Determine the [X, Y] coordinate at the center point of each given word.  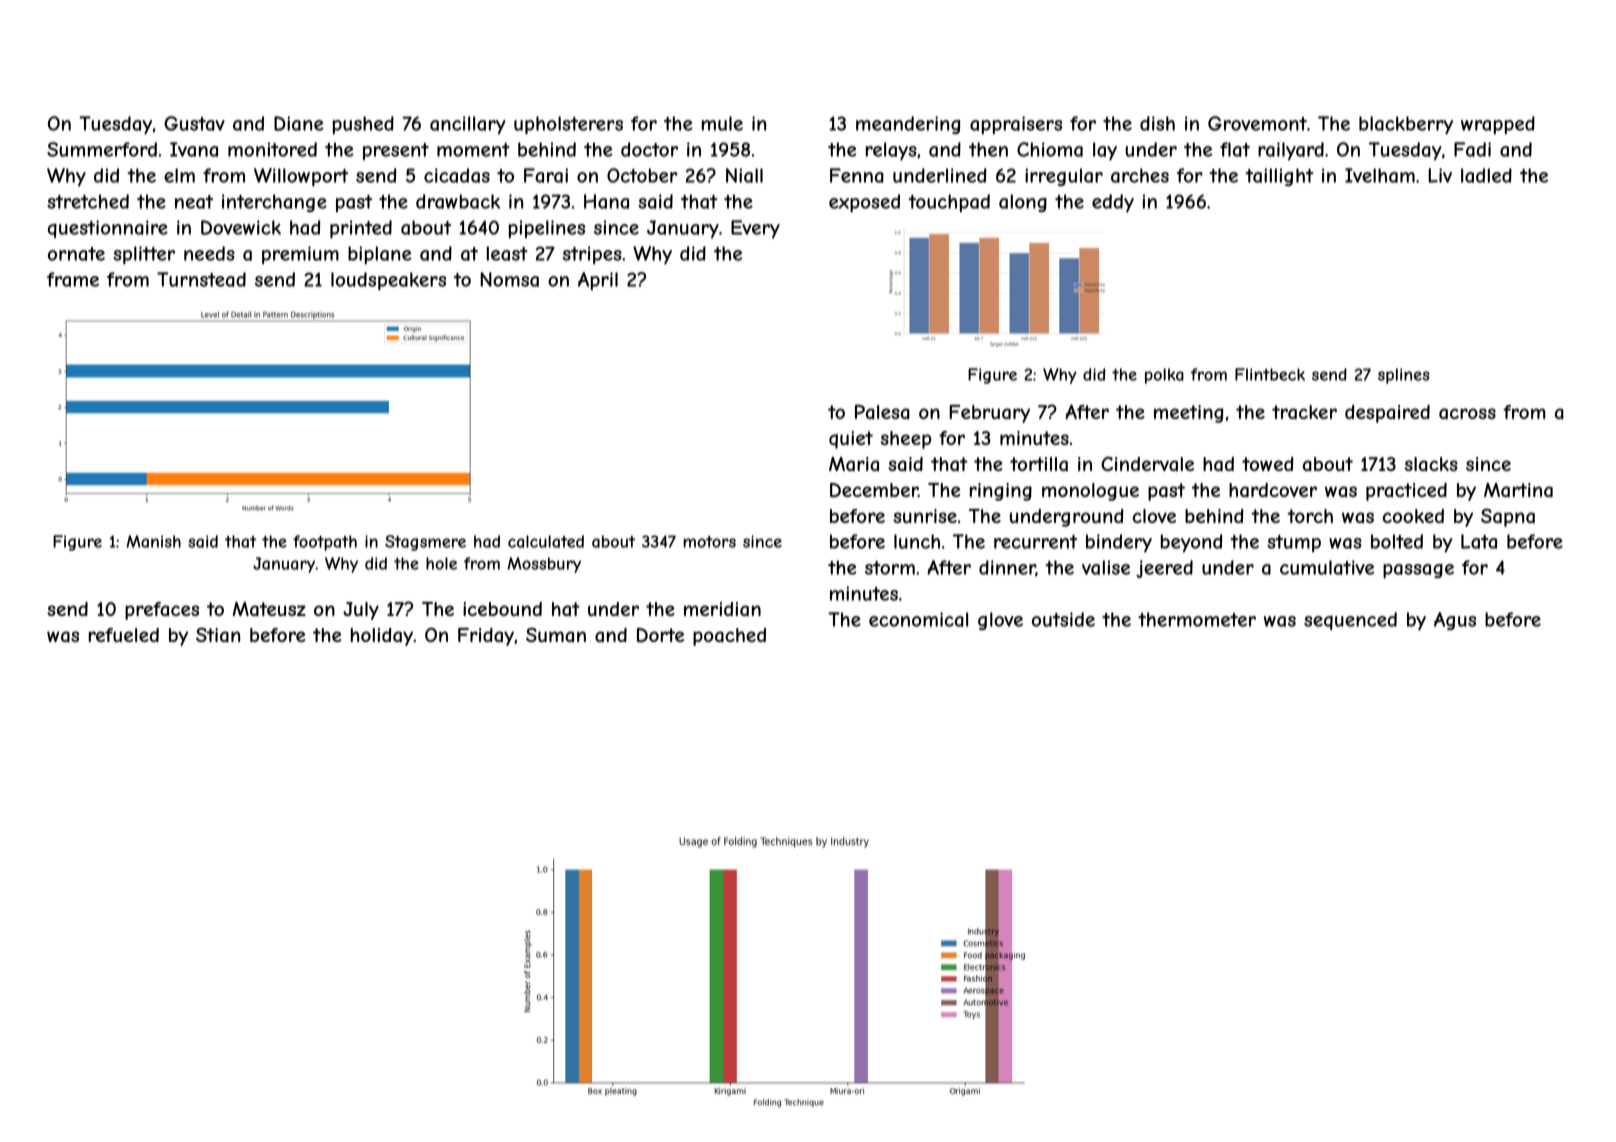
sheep [906, 440]
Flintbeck [1270, 374]
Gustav [194, 123]
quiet [851, 440]
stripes [592, 255]
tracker [1304, 412]
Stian [218, 635]
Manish [153, 541]
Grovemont [1257, 123]
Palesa [882, 412]
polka [1164, 376]
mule [722, 123]
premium [300, 255]
